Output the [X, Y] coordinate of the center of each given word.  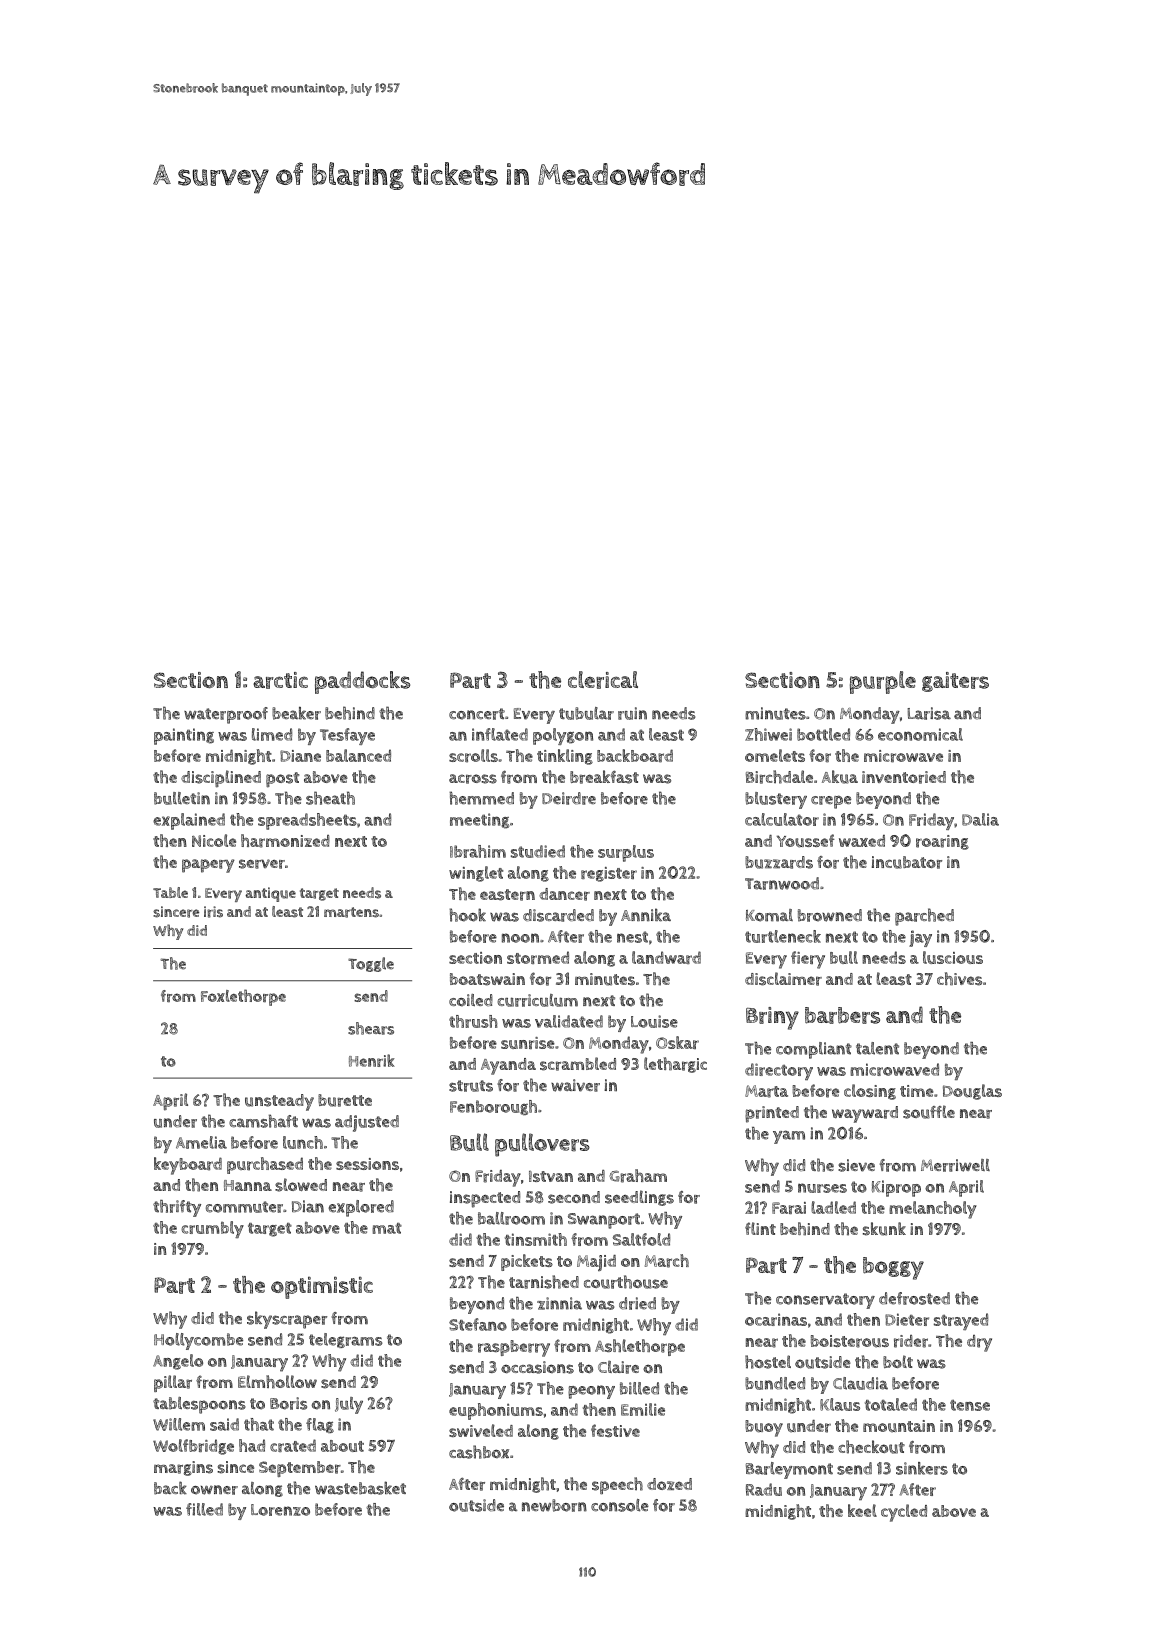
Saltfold [641, 1239]
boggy [893, 1268]
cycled [904, 1513]
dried [637, 1303]
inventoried [904, 777]
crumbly [212, 1229]
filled [204, 1509]
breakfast [604, 777]
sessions [367, 1164]
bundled [775, 1383]
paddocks [362, 682]
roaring [942, 842]
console [620, 1505]
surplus [626, 853]
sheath [330, 798]
